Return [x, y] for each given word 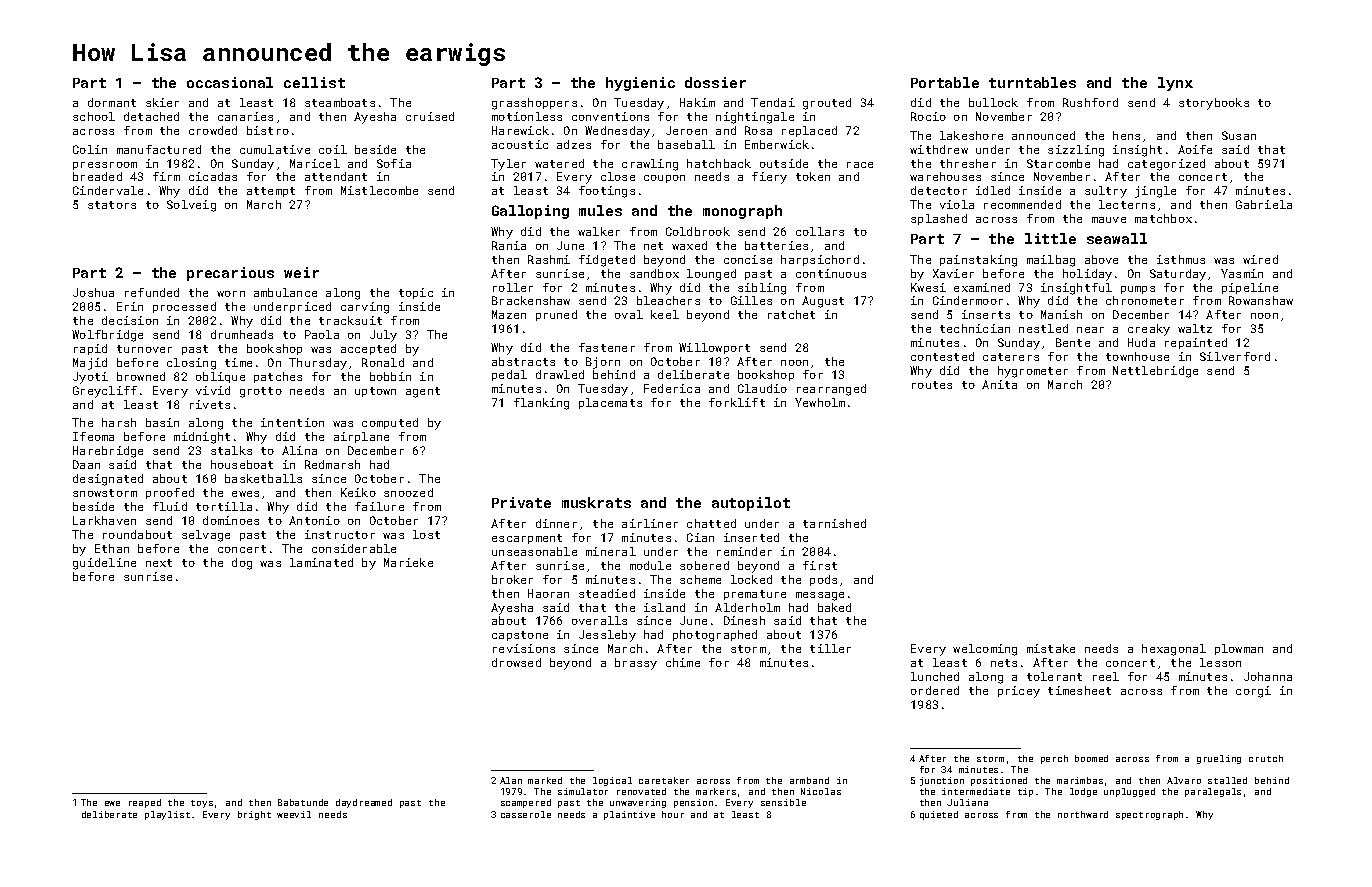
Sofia [394, 163]
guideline [104, 564]
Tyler [508, 165]
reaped [145, 803]
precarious [230, 274]
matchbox [1163, 218]
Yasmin [1242, 273]
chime [683, 662]
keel [665, 314]
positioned [999, 781]
